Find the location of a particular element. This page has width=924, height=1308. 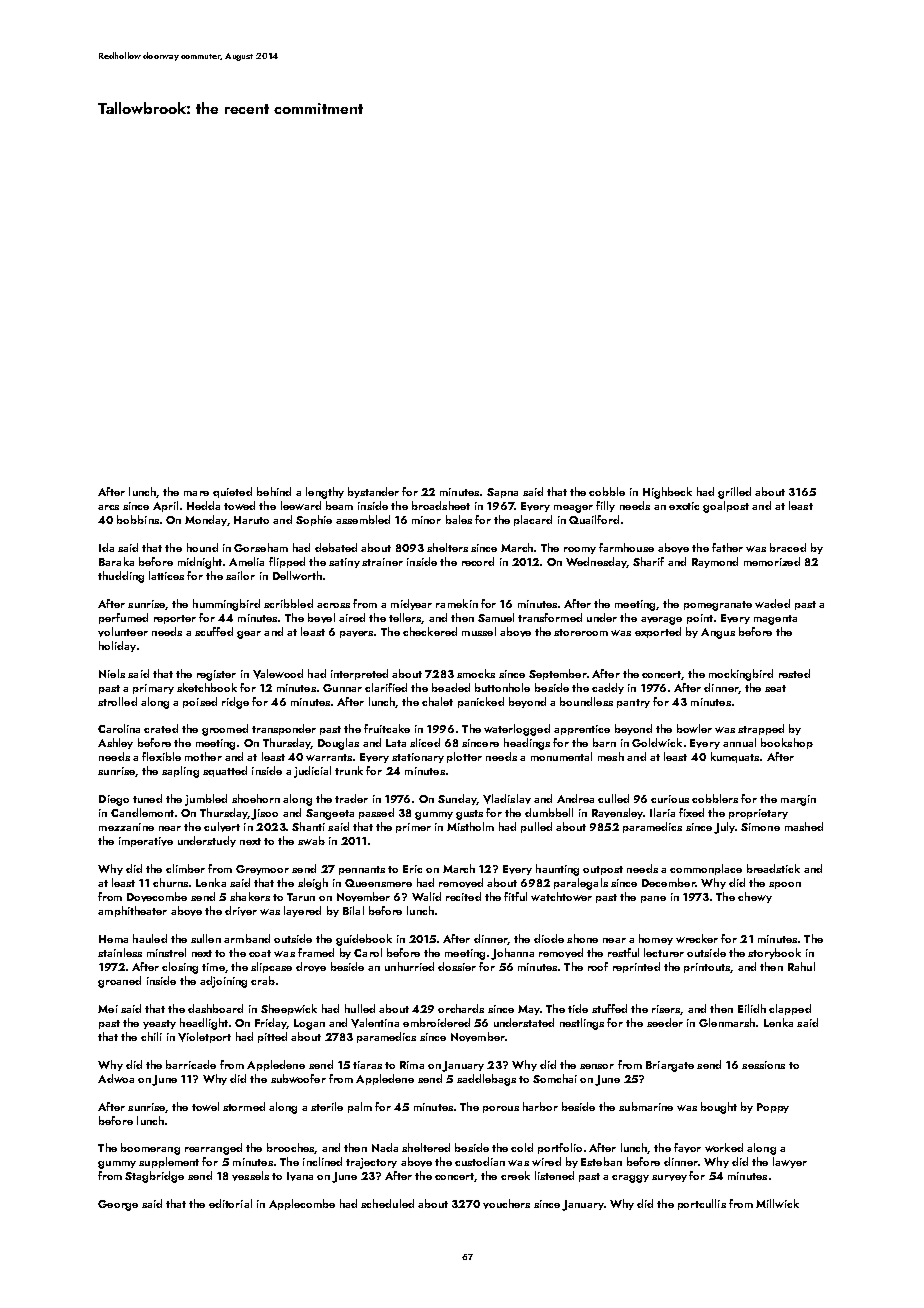

swab is located at coordinates (311, 840).
